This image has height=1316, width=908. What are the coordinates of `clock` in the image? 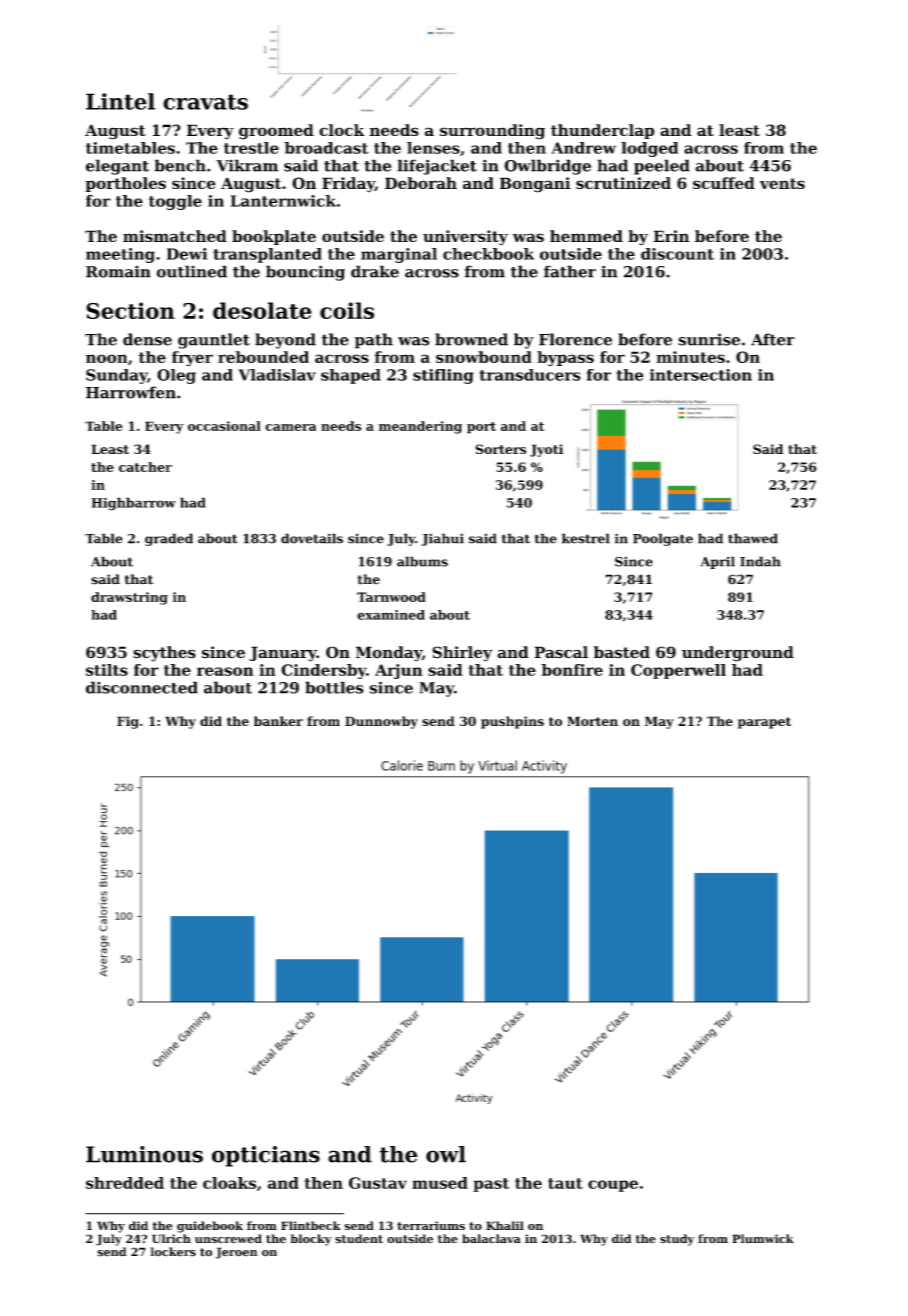 It's located at (342, 130).
